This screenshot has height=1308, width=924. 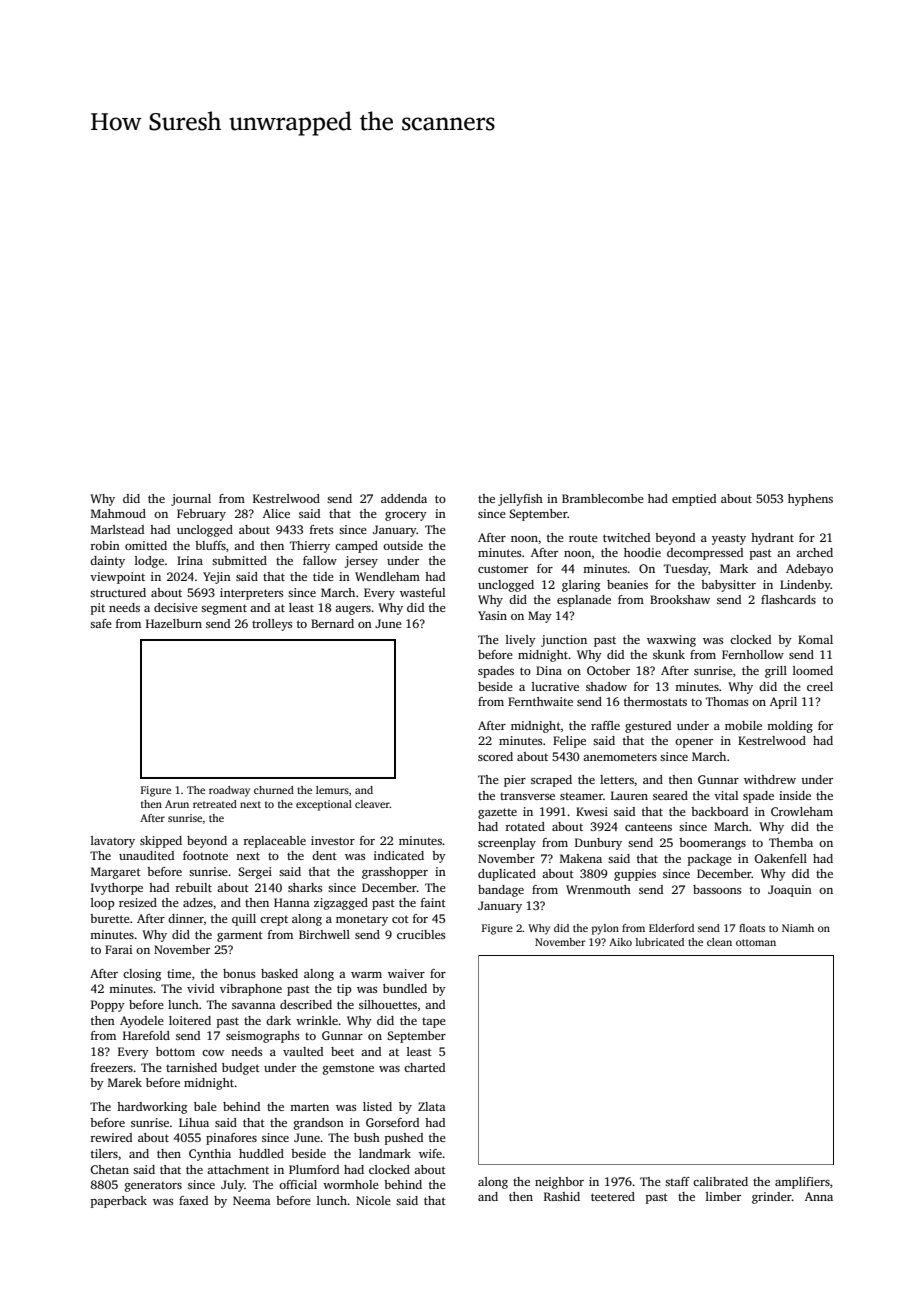 What do you see at coordinates (795, 795) in the screenshot?
I see `inside` at bounding box center [795, 795].
